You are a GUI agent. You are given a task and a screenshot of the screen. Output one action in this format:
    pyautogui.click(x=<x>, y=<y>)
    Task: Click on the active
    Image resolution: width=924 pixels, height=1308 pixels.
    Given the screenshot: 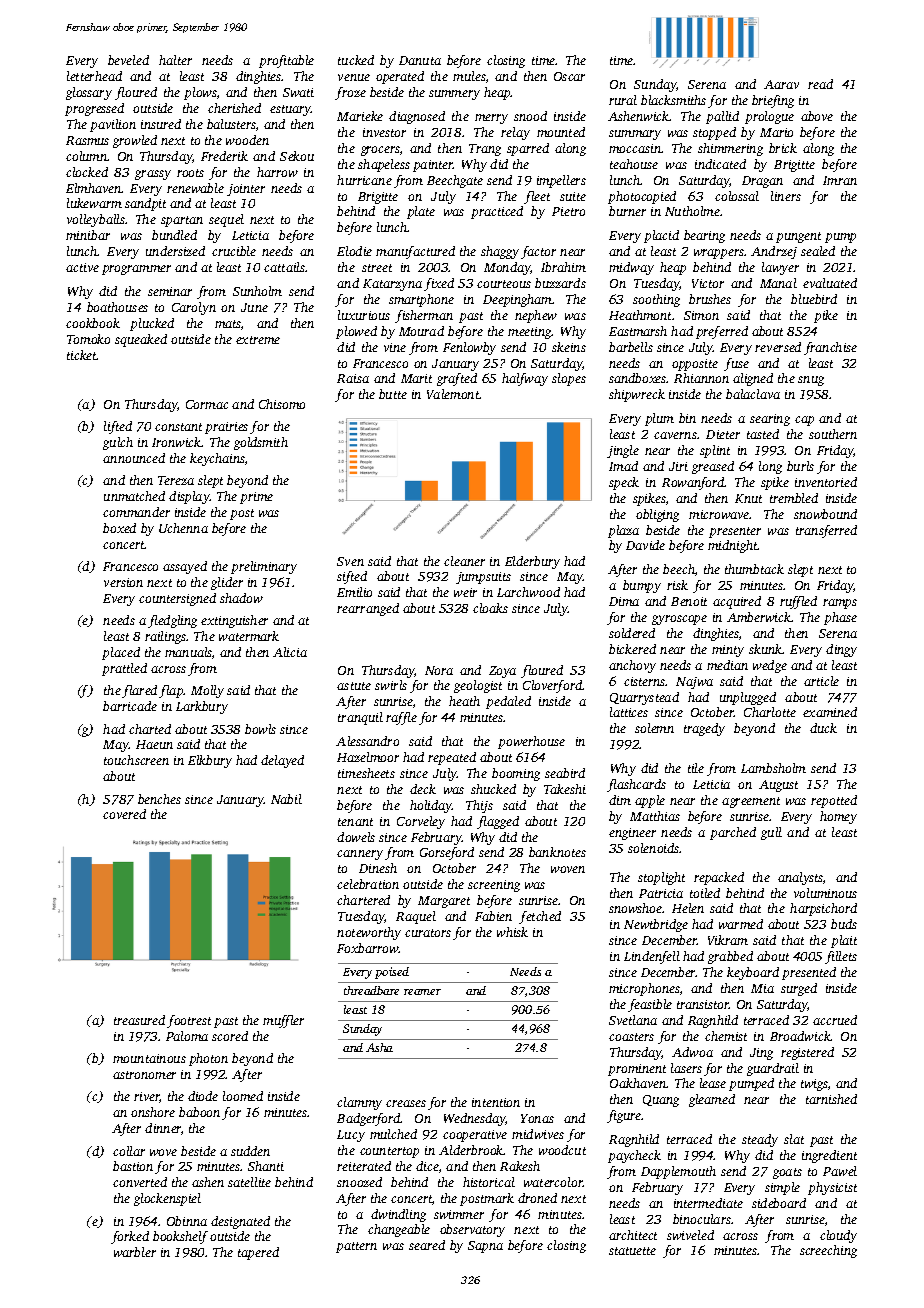 What is the action you would take?
    pyautogui.click(x=82, y=267)
